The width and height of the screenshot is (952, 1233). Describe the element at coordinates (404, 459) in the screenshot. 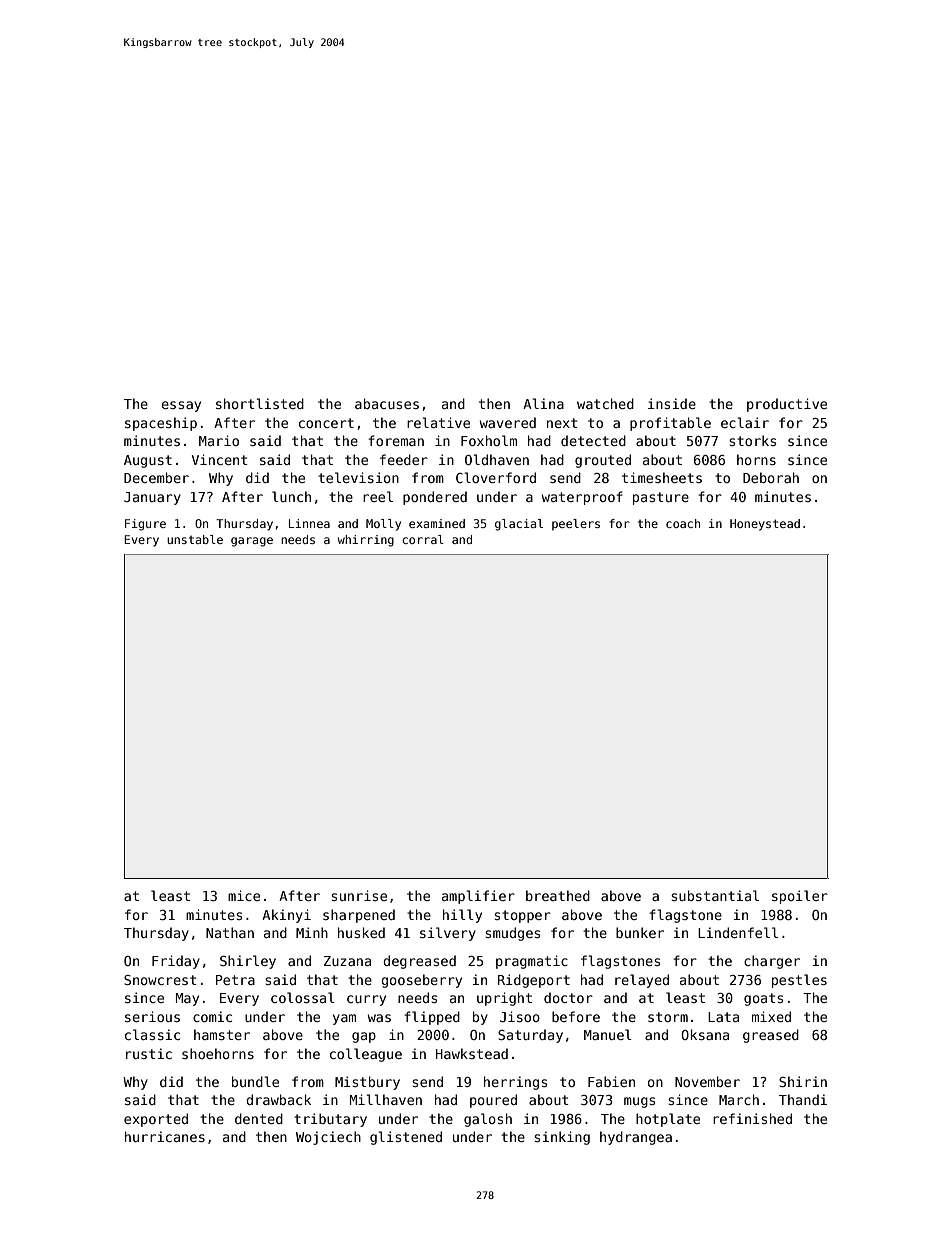

I see `feeder` at that location.
